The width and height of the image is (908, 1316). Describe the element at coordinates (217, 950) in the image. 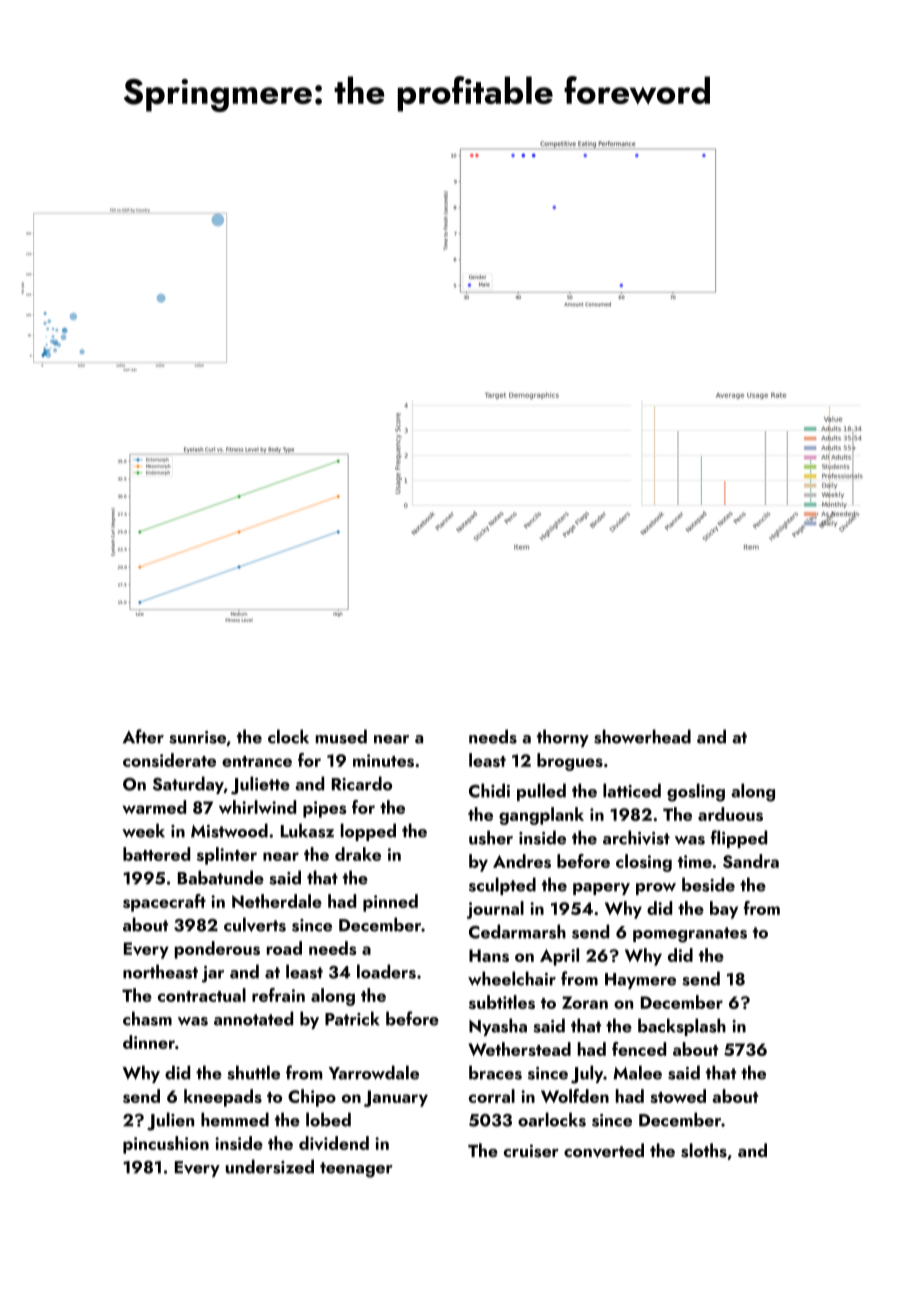

I see `ponderous` at that location.
